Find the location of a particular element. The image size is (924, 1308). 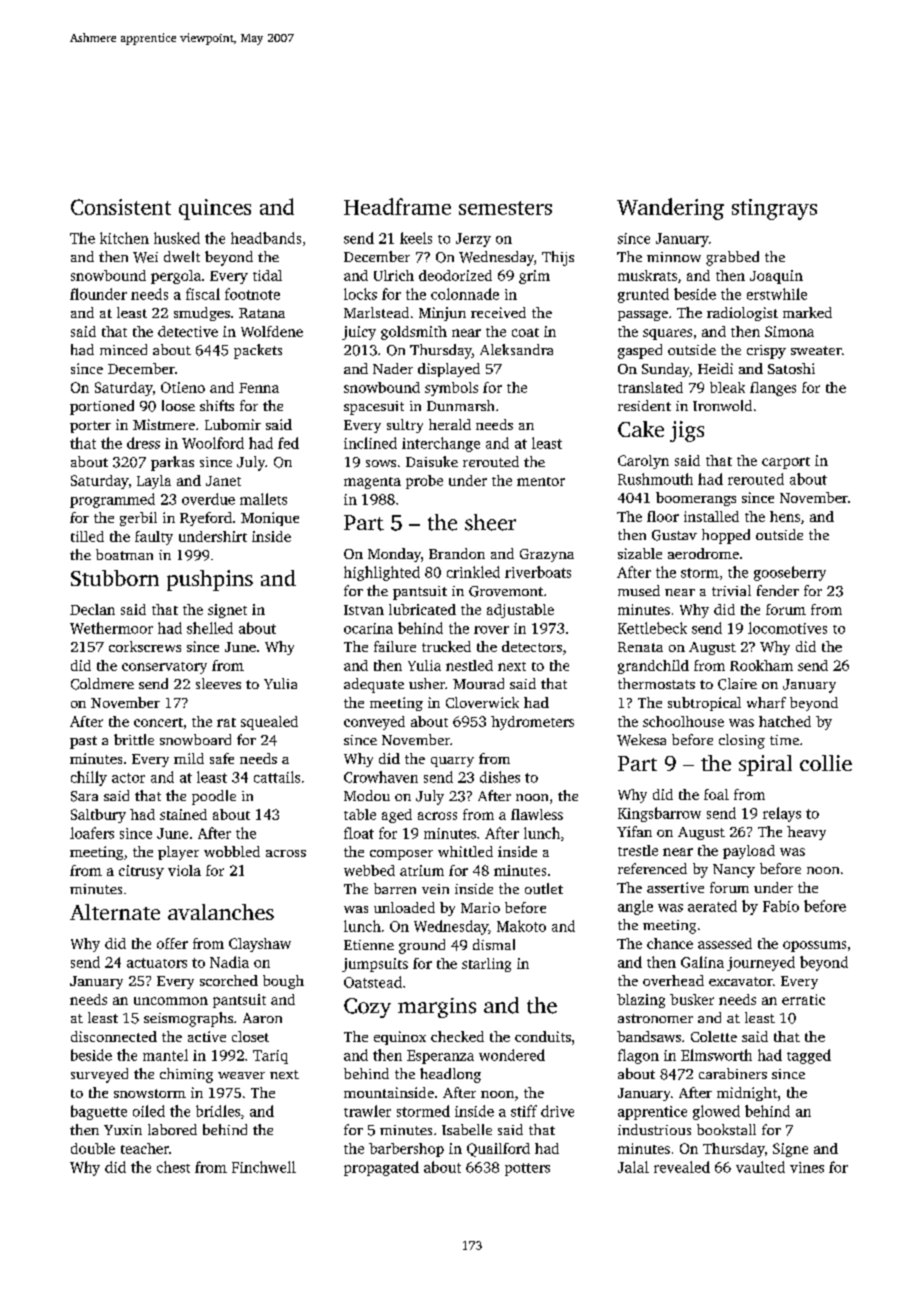

potters is located at coordinates (527, 1169).
